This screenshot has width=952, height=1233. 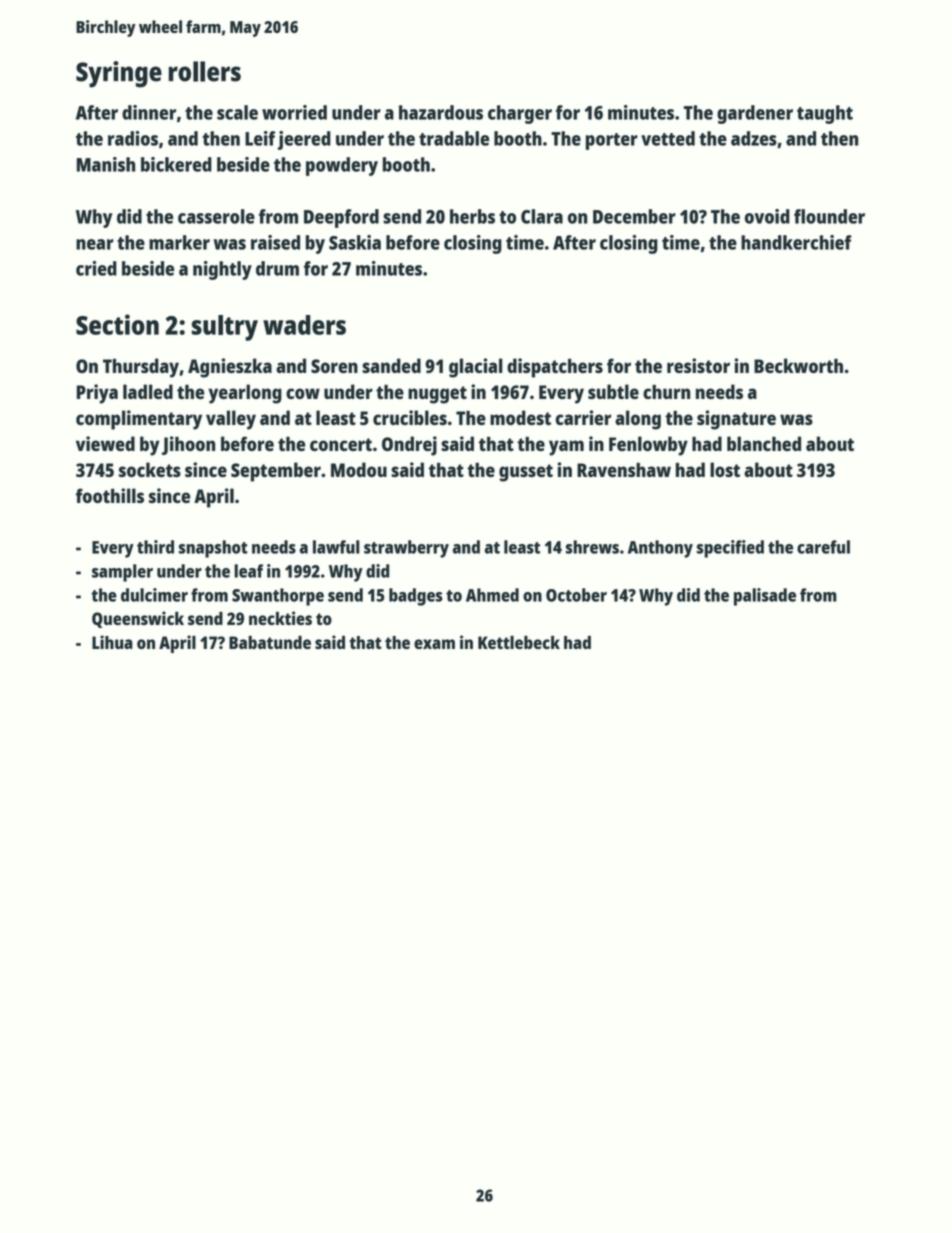 What do you see at coordinates (767, 216) in the screenshot?
I see `ovoid` at bounding box center [767, 216].
